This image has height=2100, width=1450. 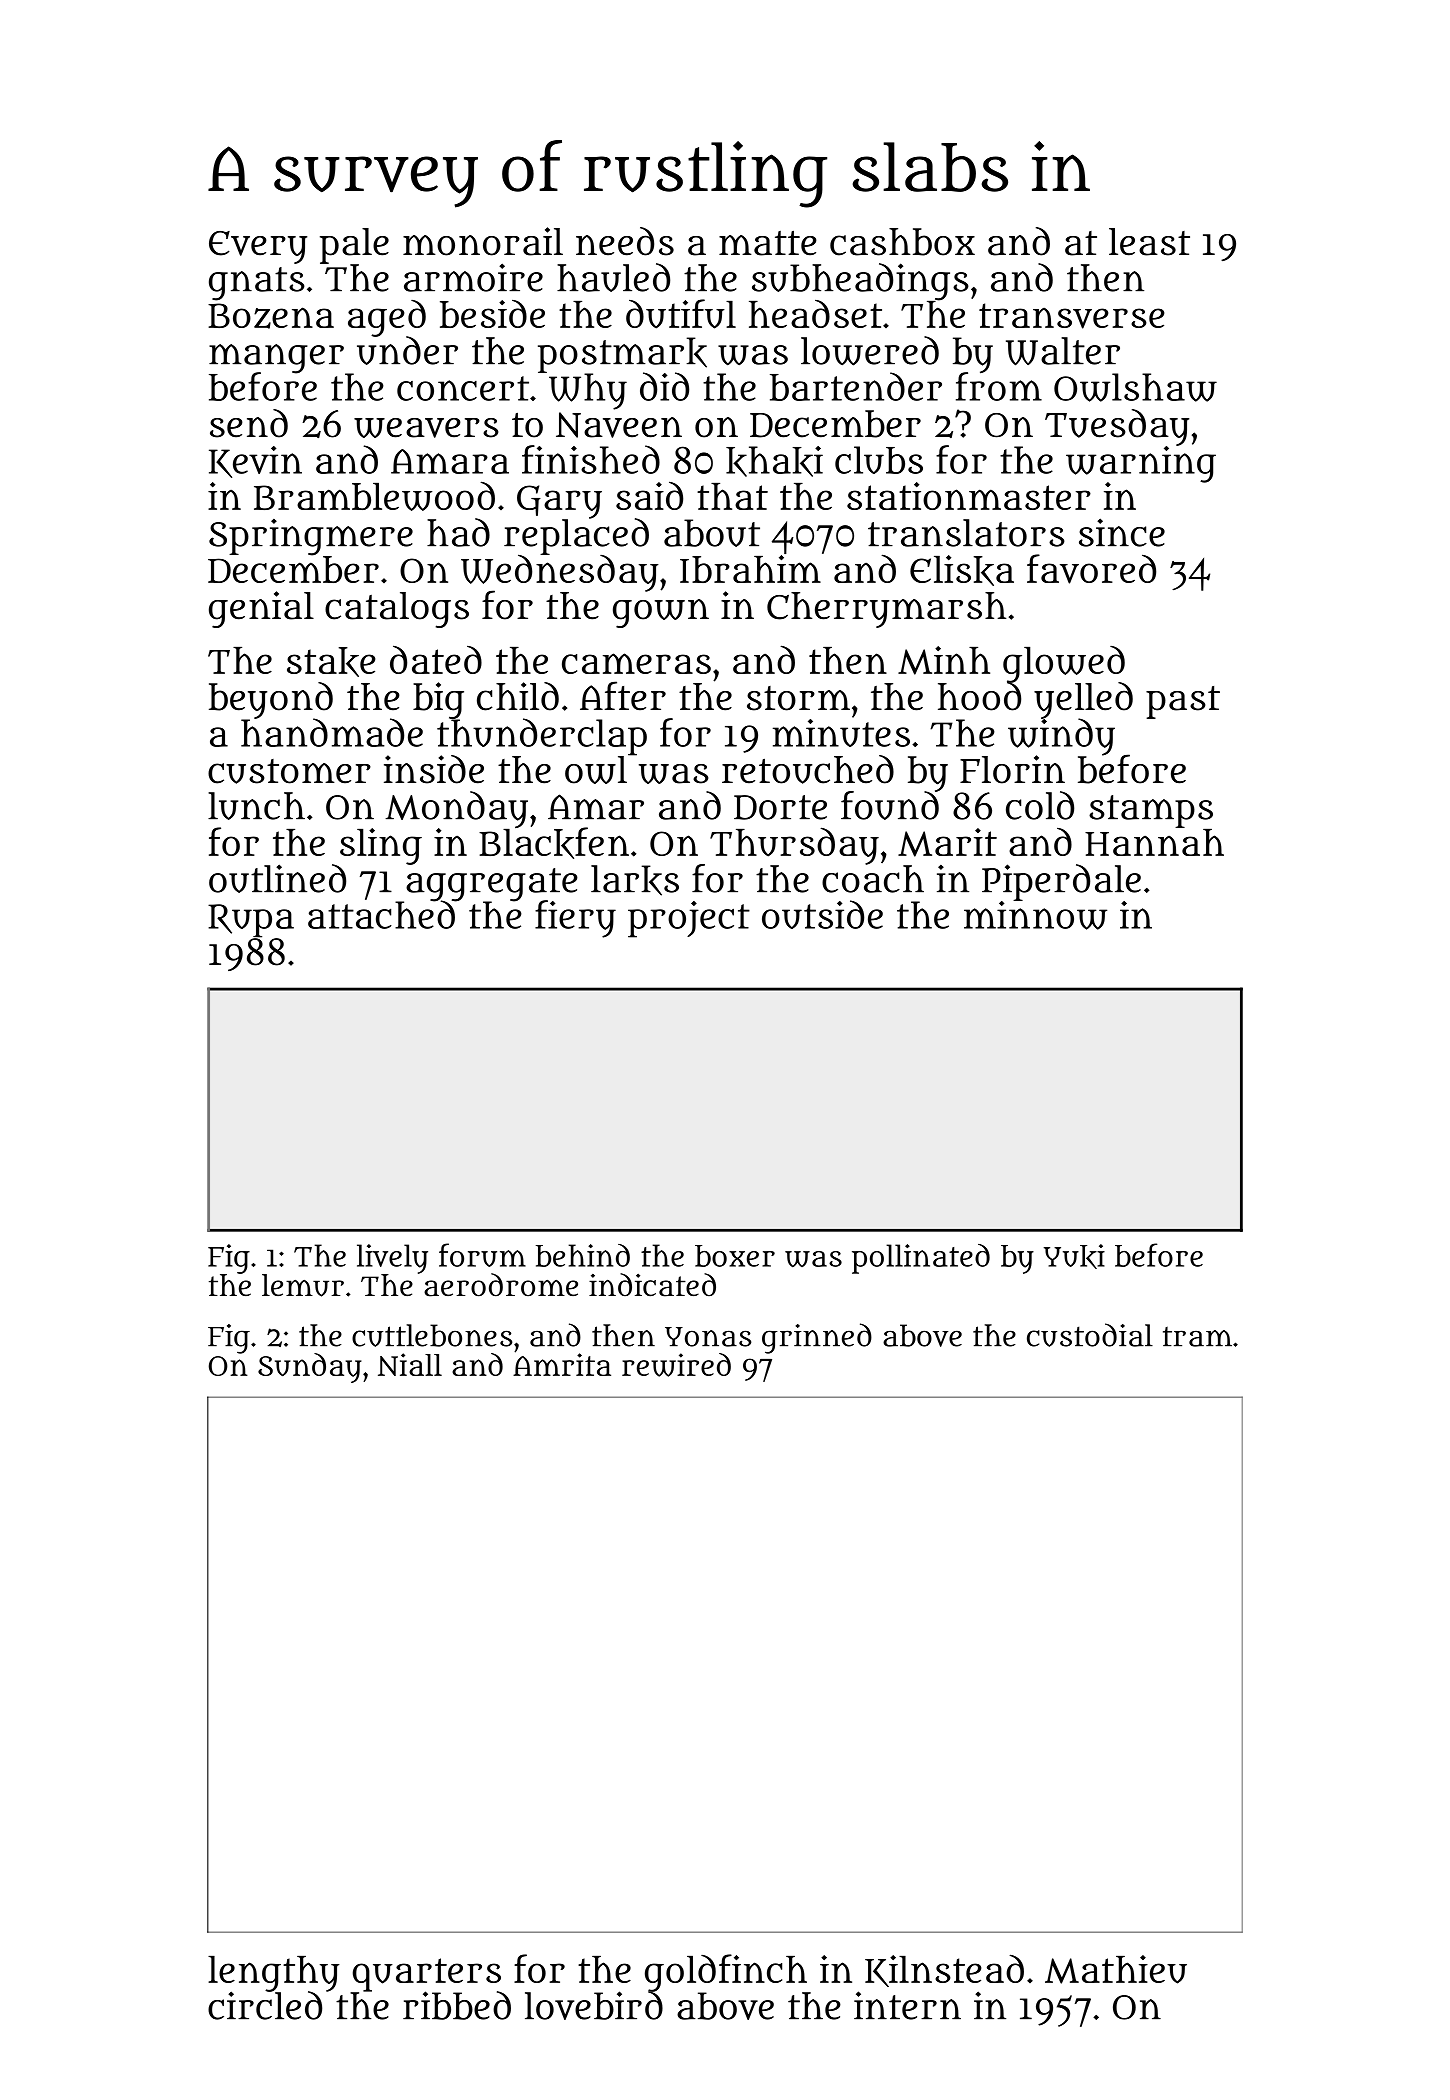 What do you see at coordinates (274, 1974) in the image?
I see `lengthy` at bounding box center [274, 1974].
